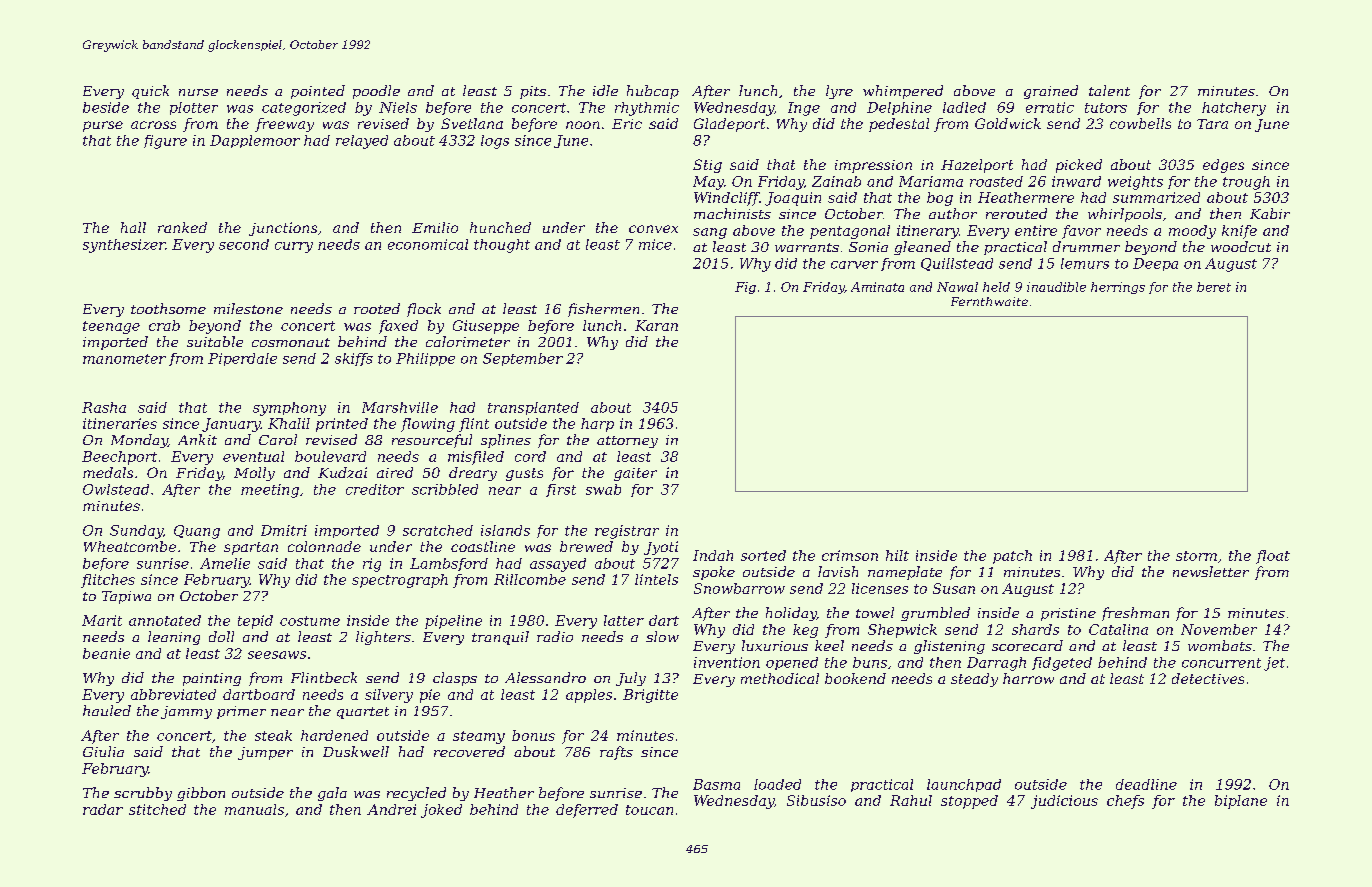  I want to click on rafts, so click(616, 753).
